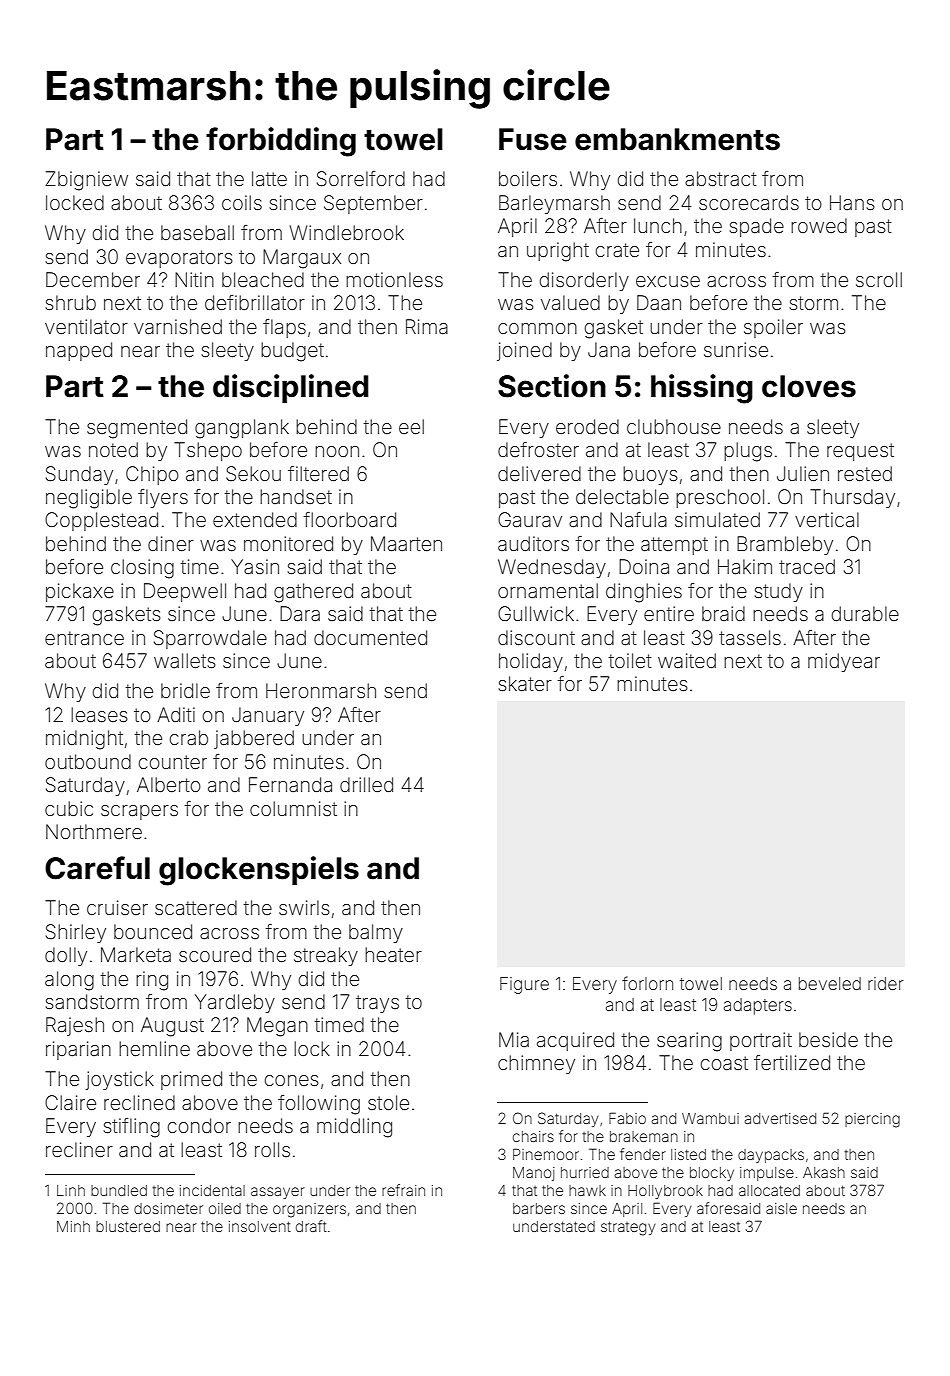  Describe the element at coordinates (86, 181) in the image. I see `Zbigniew` at that location.
